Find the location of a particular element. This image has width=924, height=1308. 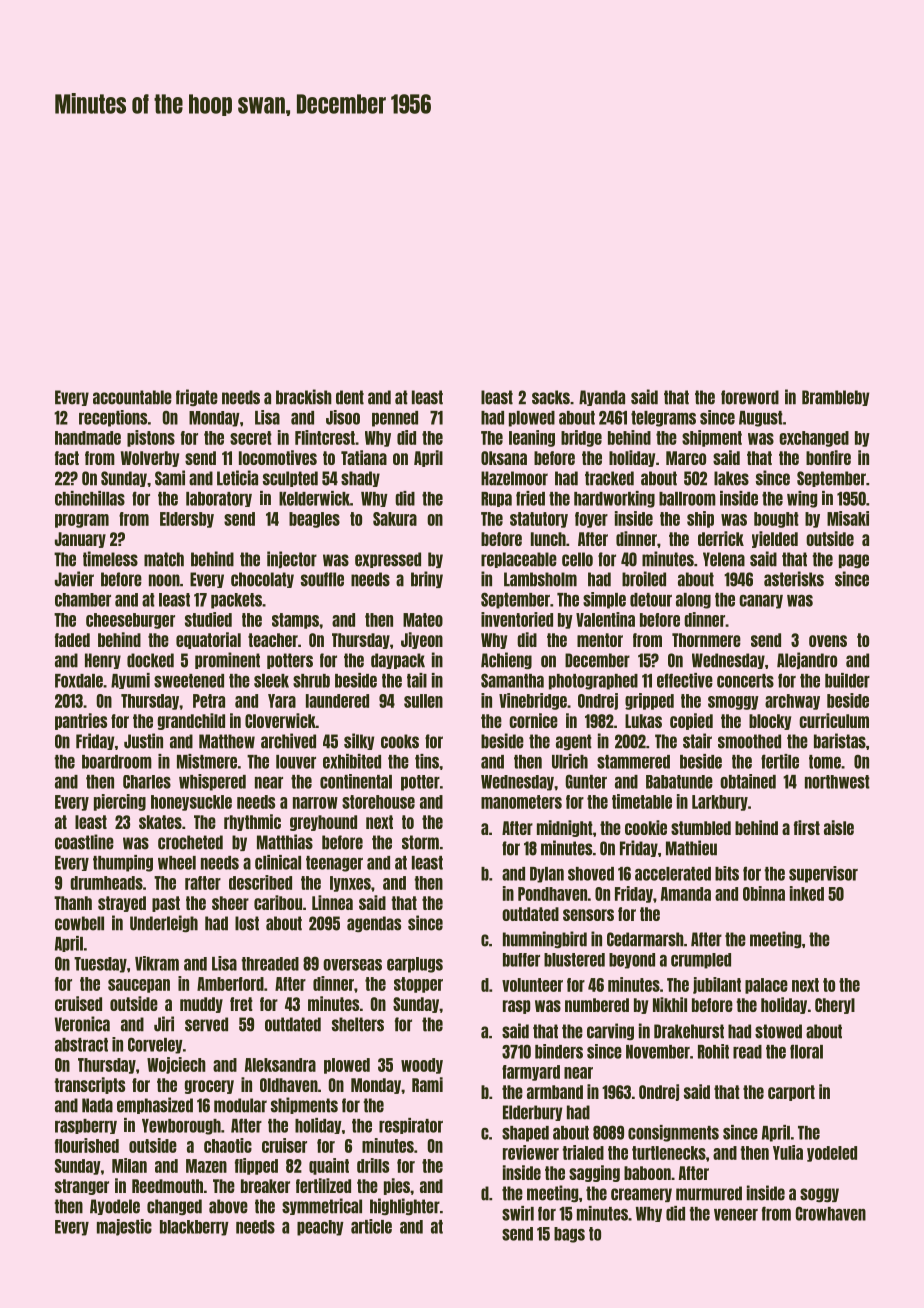

frigate is located at coordinates (197, 397).
